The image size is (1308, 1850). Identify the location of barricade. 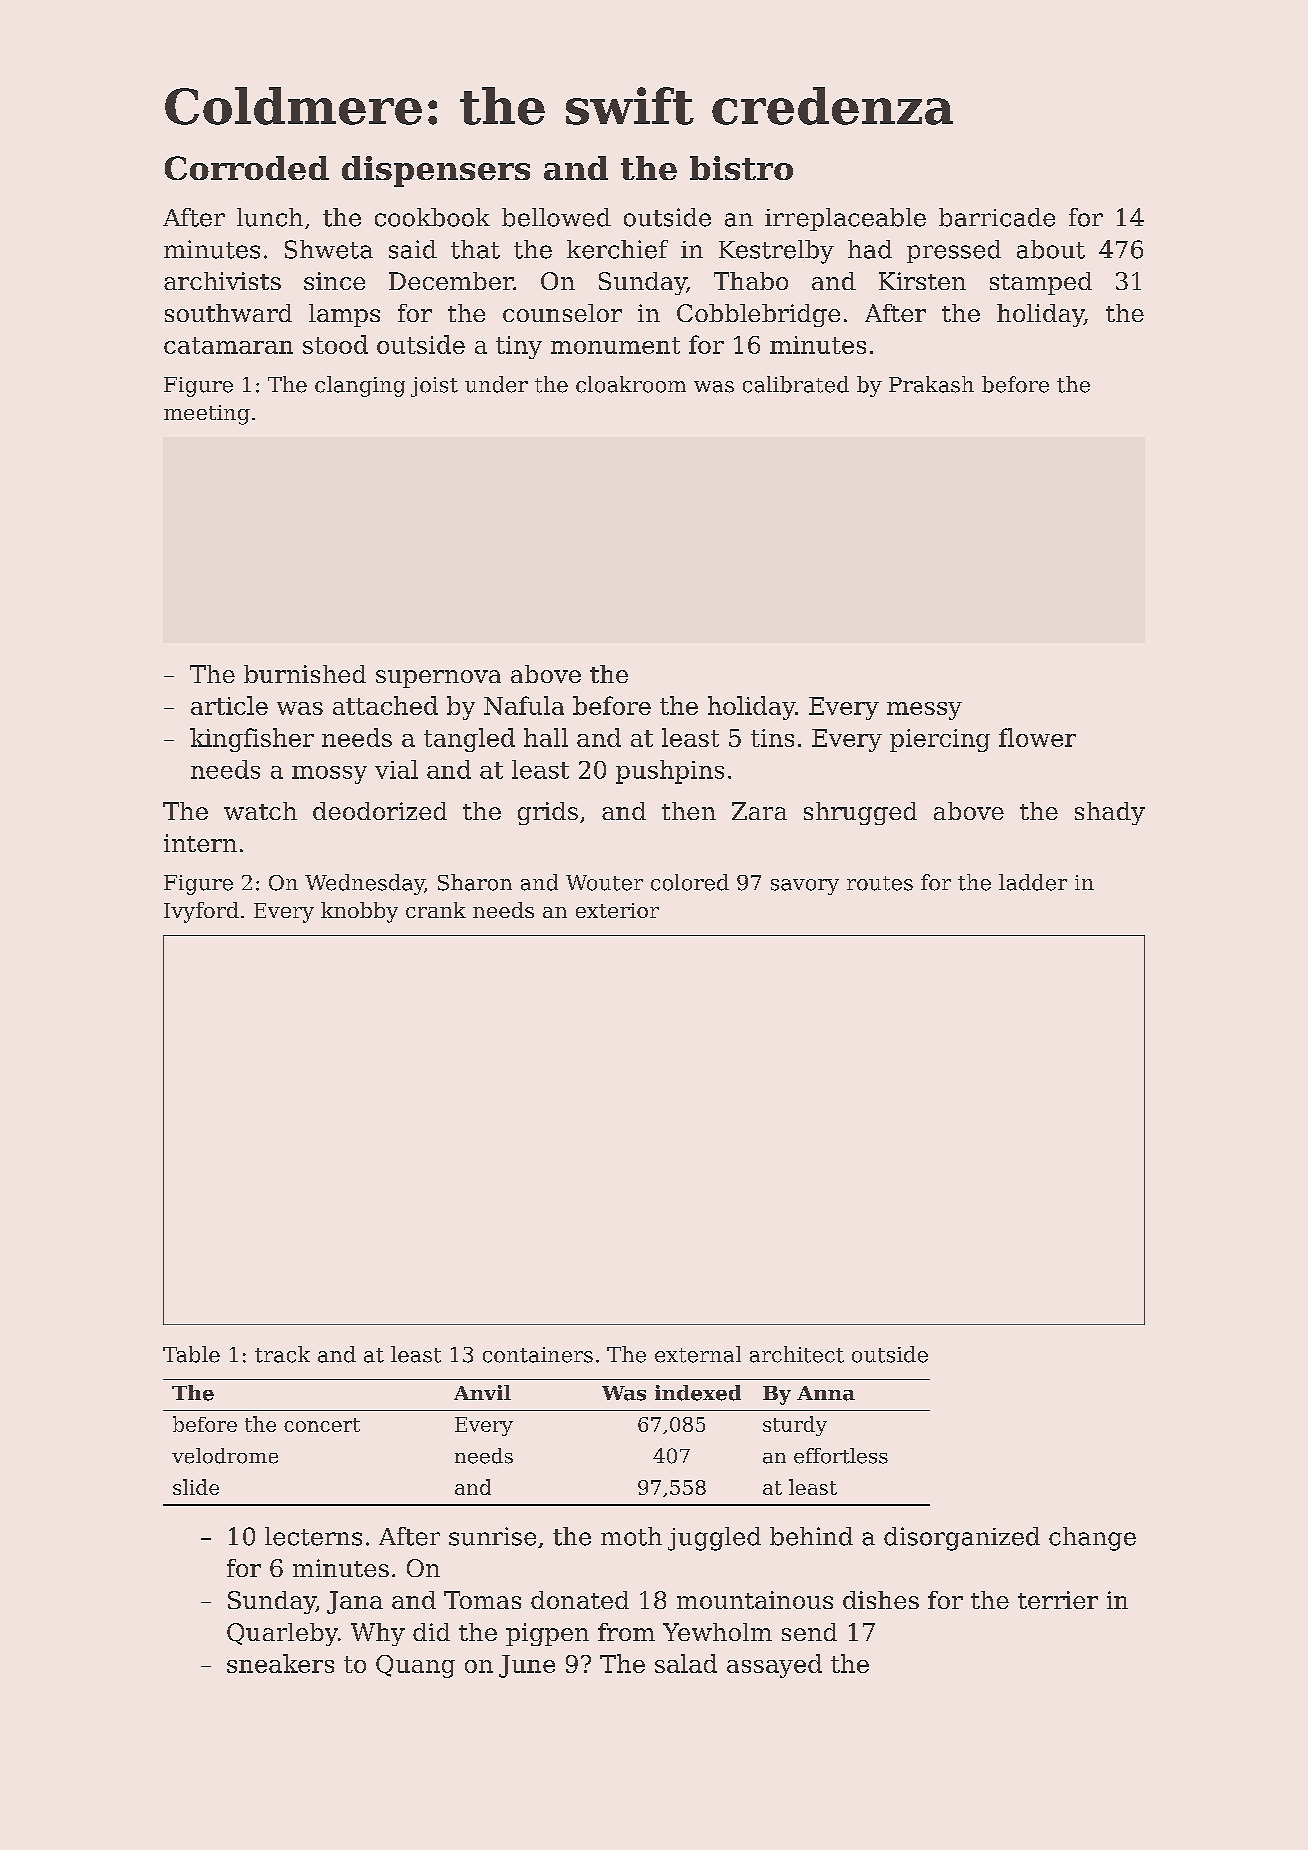
(997, 217).
